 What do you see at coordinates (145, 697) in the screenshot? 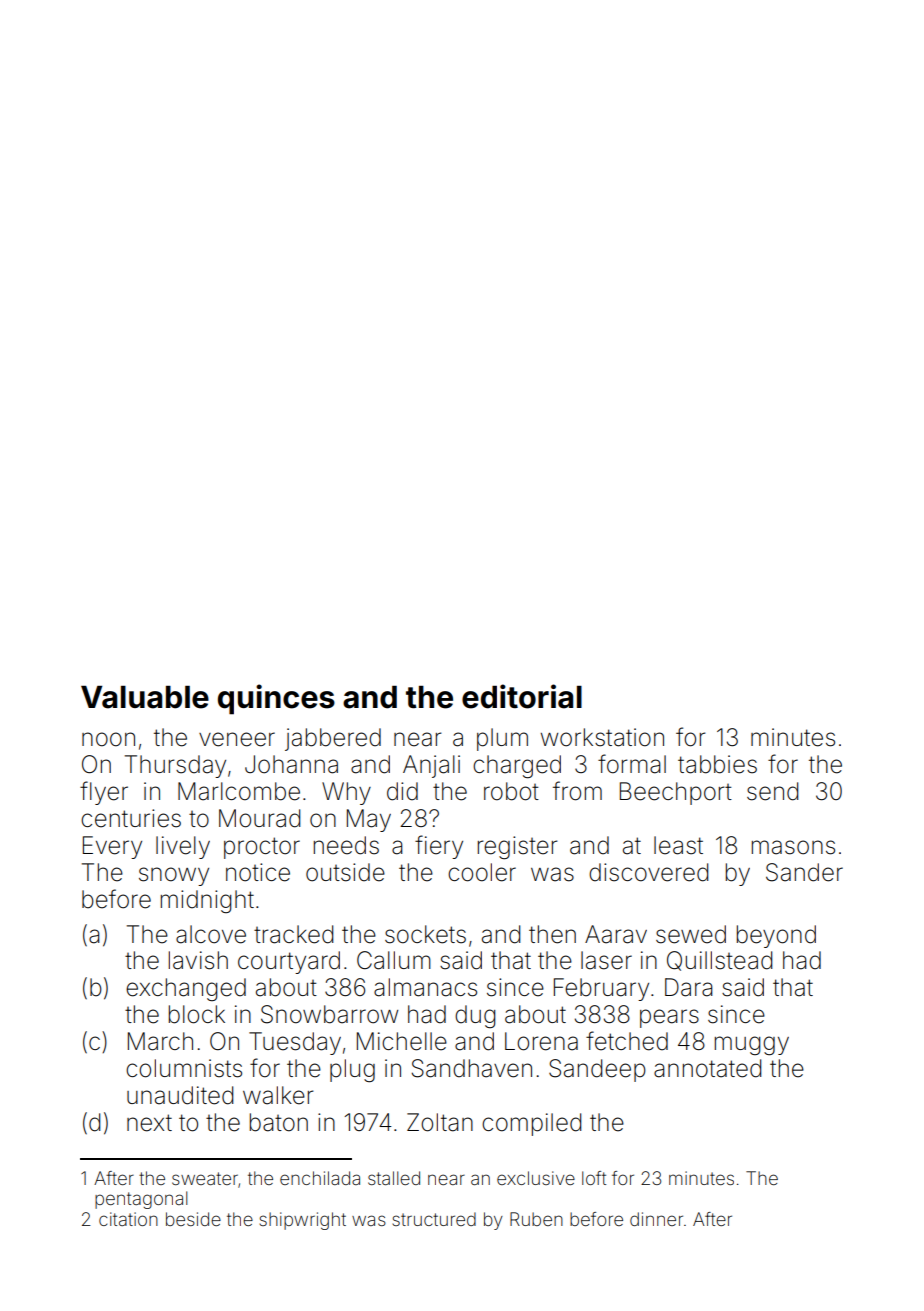
I see `Valuable` at bounding box center [145, 697].
